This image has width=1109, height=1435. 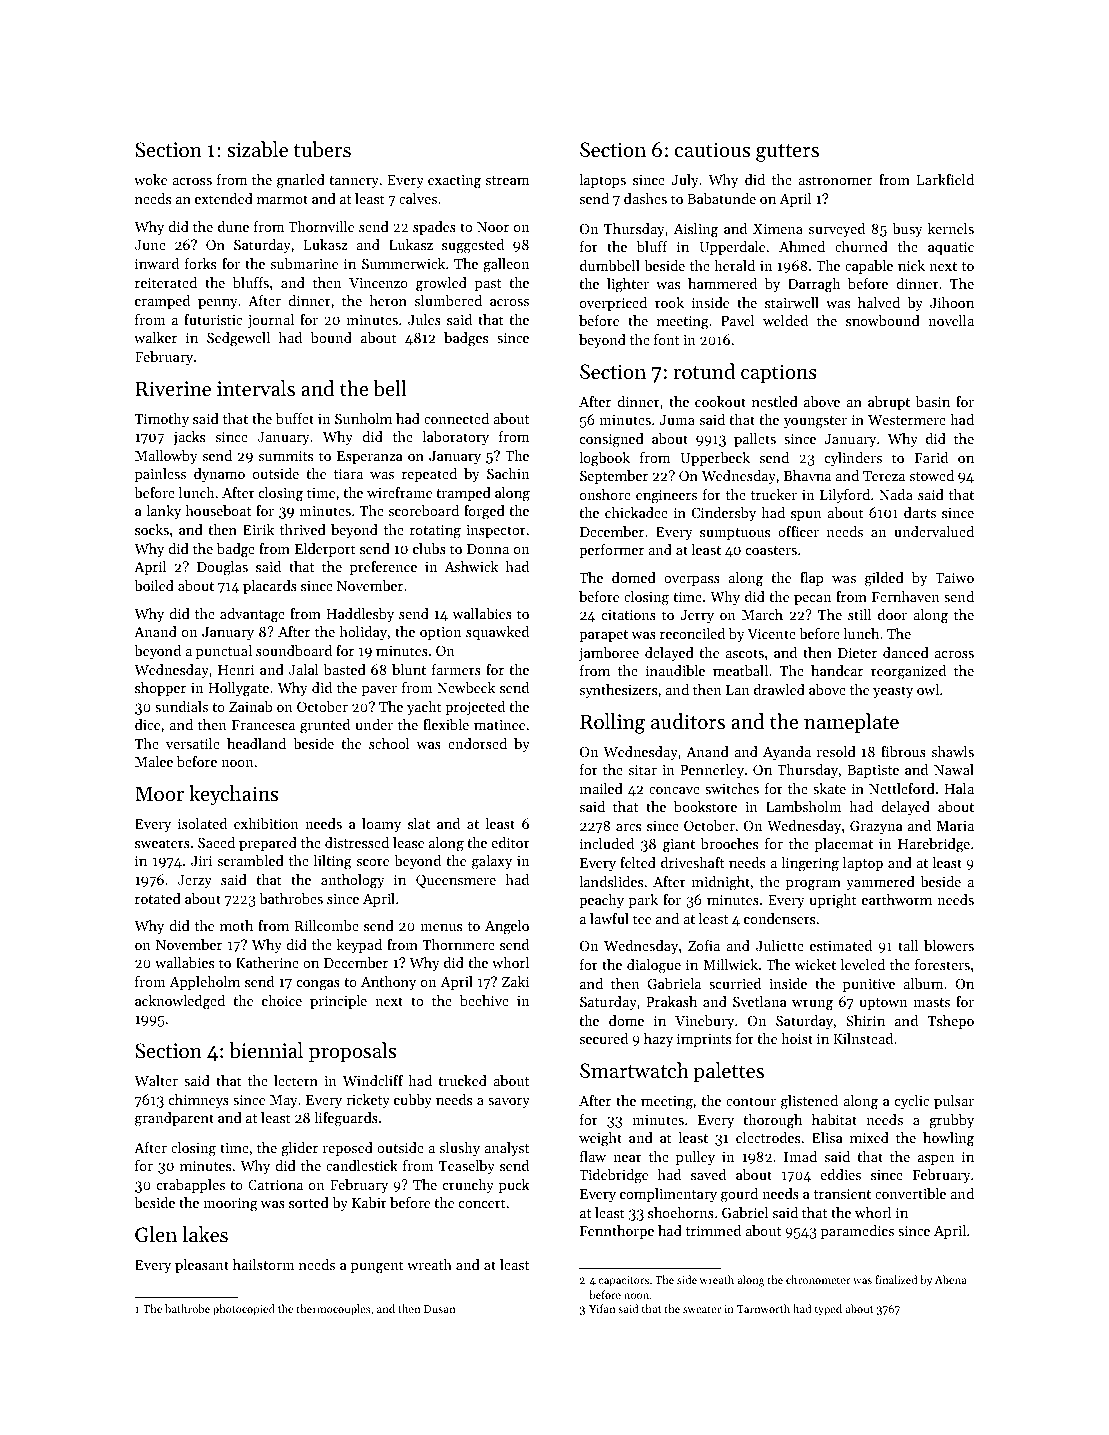 What do you see at coordinates (792, 302) in the image?
I see `stairwell` at bounding box center [792, 302].
